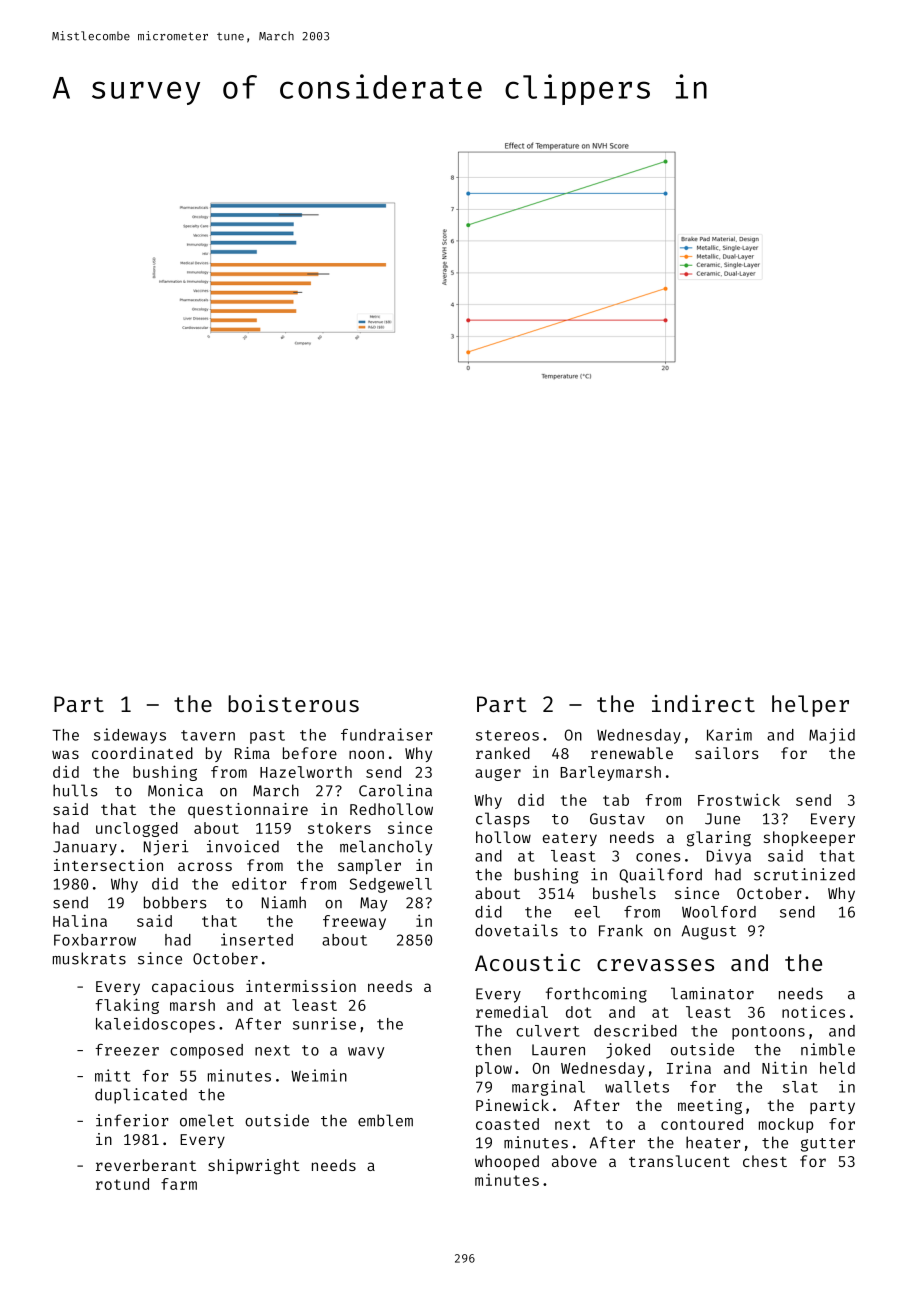 The image size is (908, 1316). What do you see at coordinates (354, 922) in the document?
I see `freeway` at bounding box center [354, 922].
